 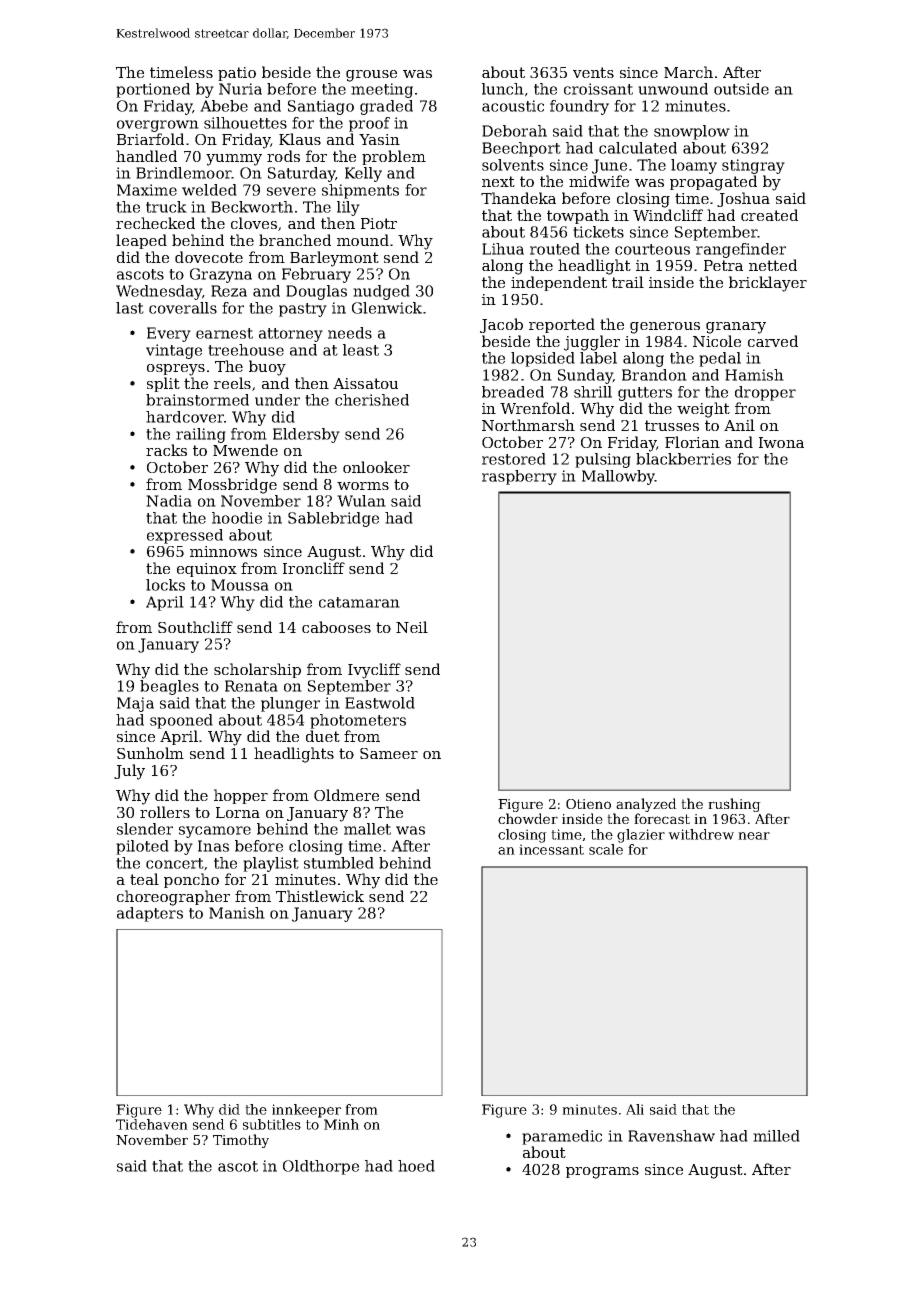 I want to click on branched, so click(x=295, y=240).
